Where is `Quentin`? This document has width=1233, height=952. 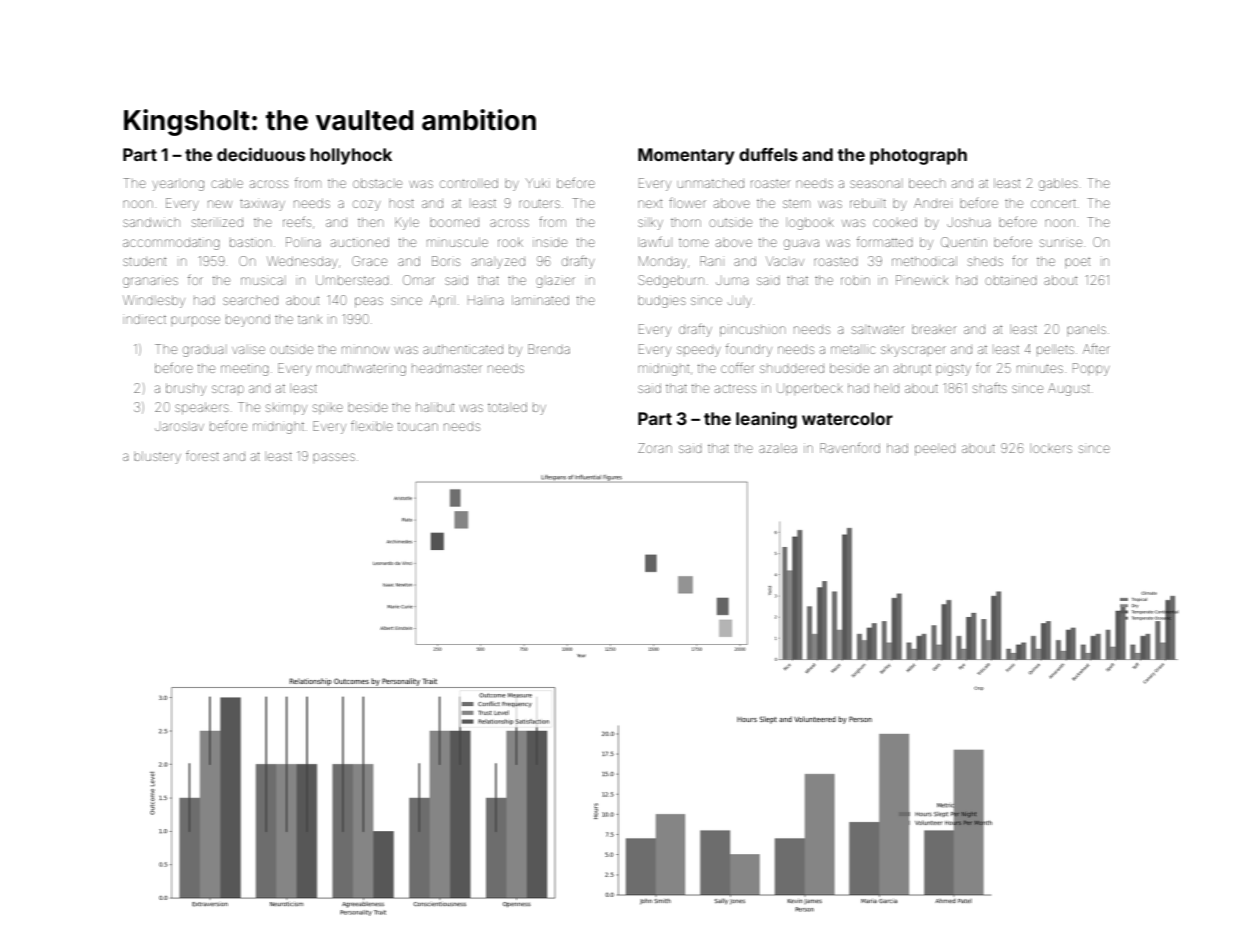
Quentin is located at coordinates (964, 242).
